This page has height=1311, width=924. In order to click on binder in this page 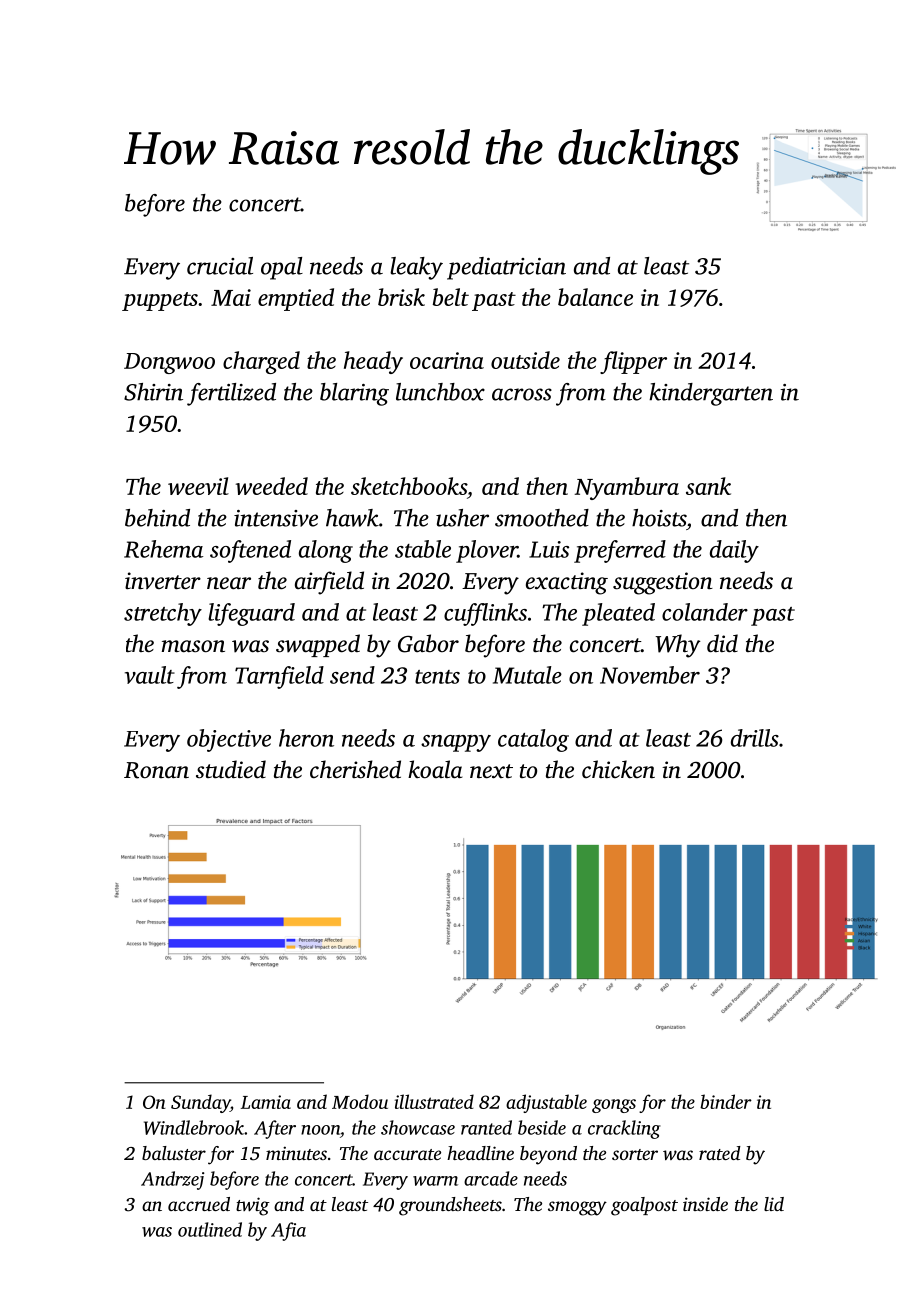, I will do `click(726, 1101)`.
